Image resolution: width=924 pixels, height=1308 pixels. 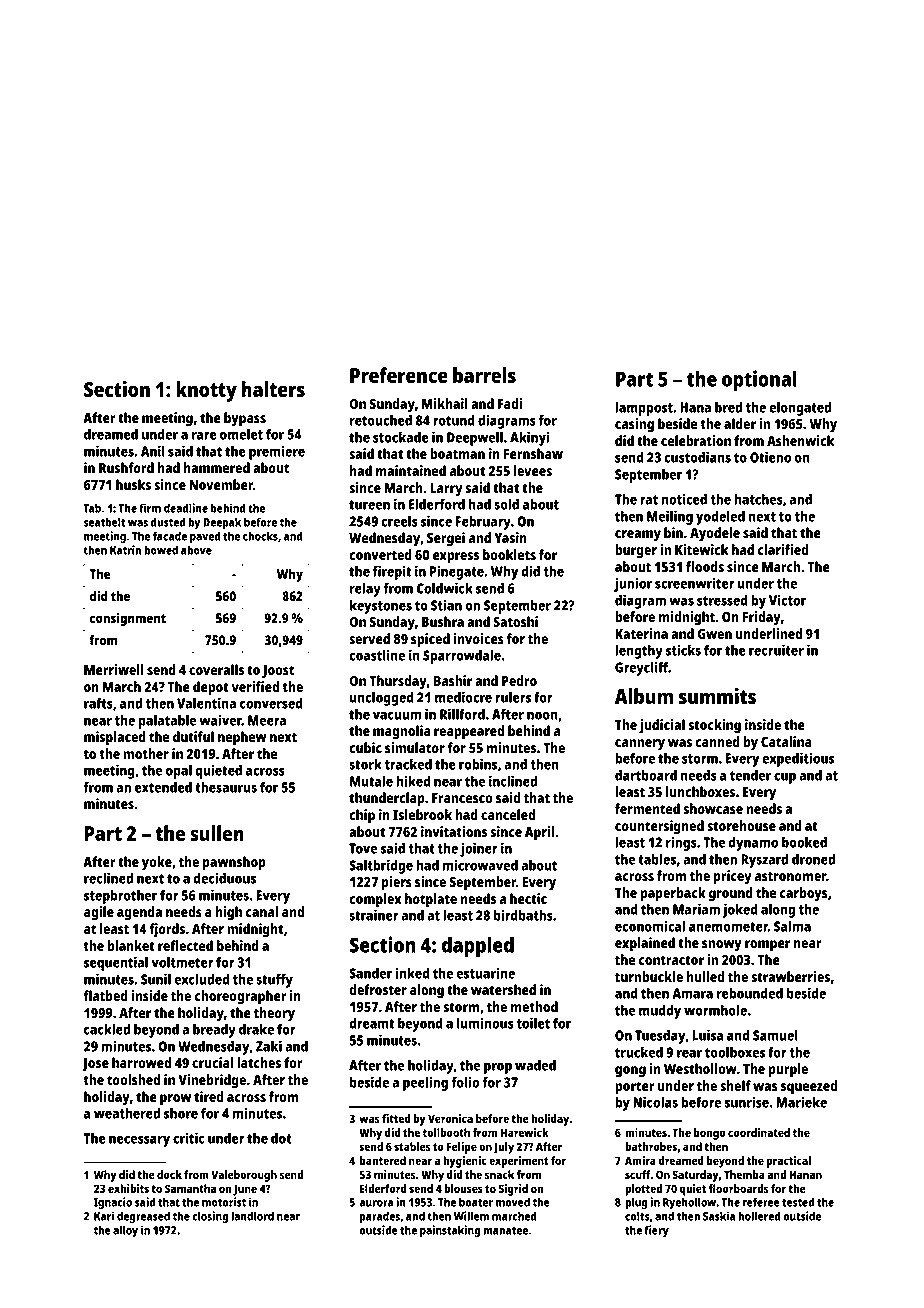 I want to click on Deepwell, so click(x=475, y=438).
